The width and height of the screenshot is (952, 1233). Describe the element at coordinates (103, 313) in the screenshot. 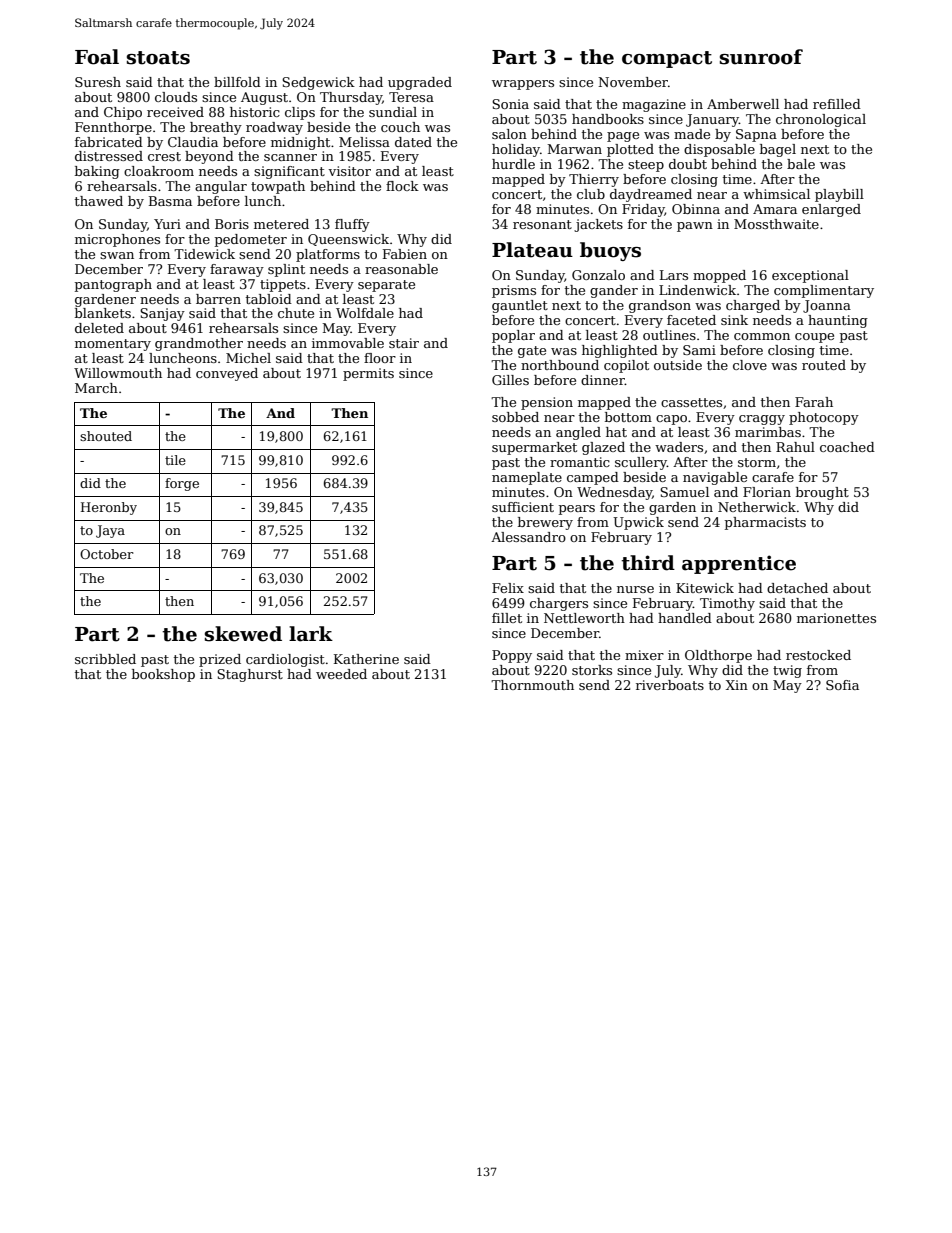

I see `blankets` at that location.
